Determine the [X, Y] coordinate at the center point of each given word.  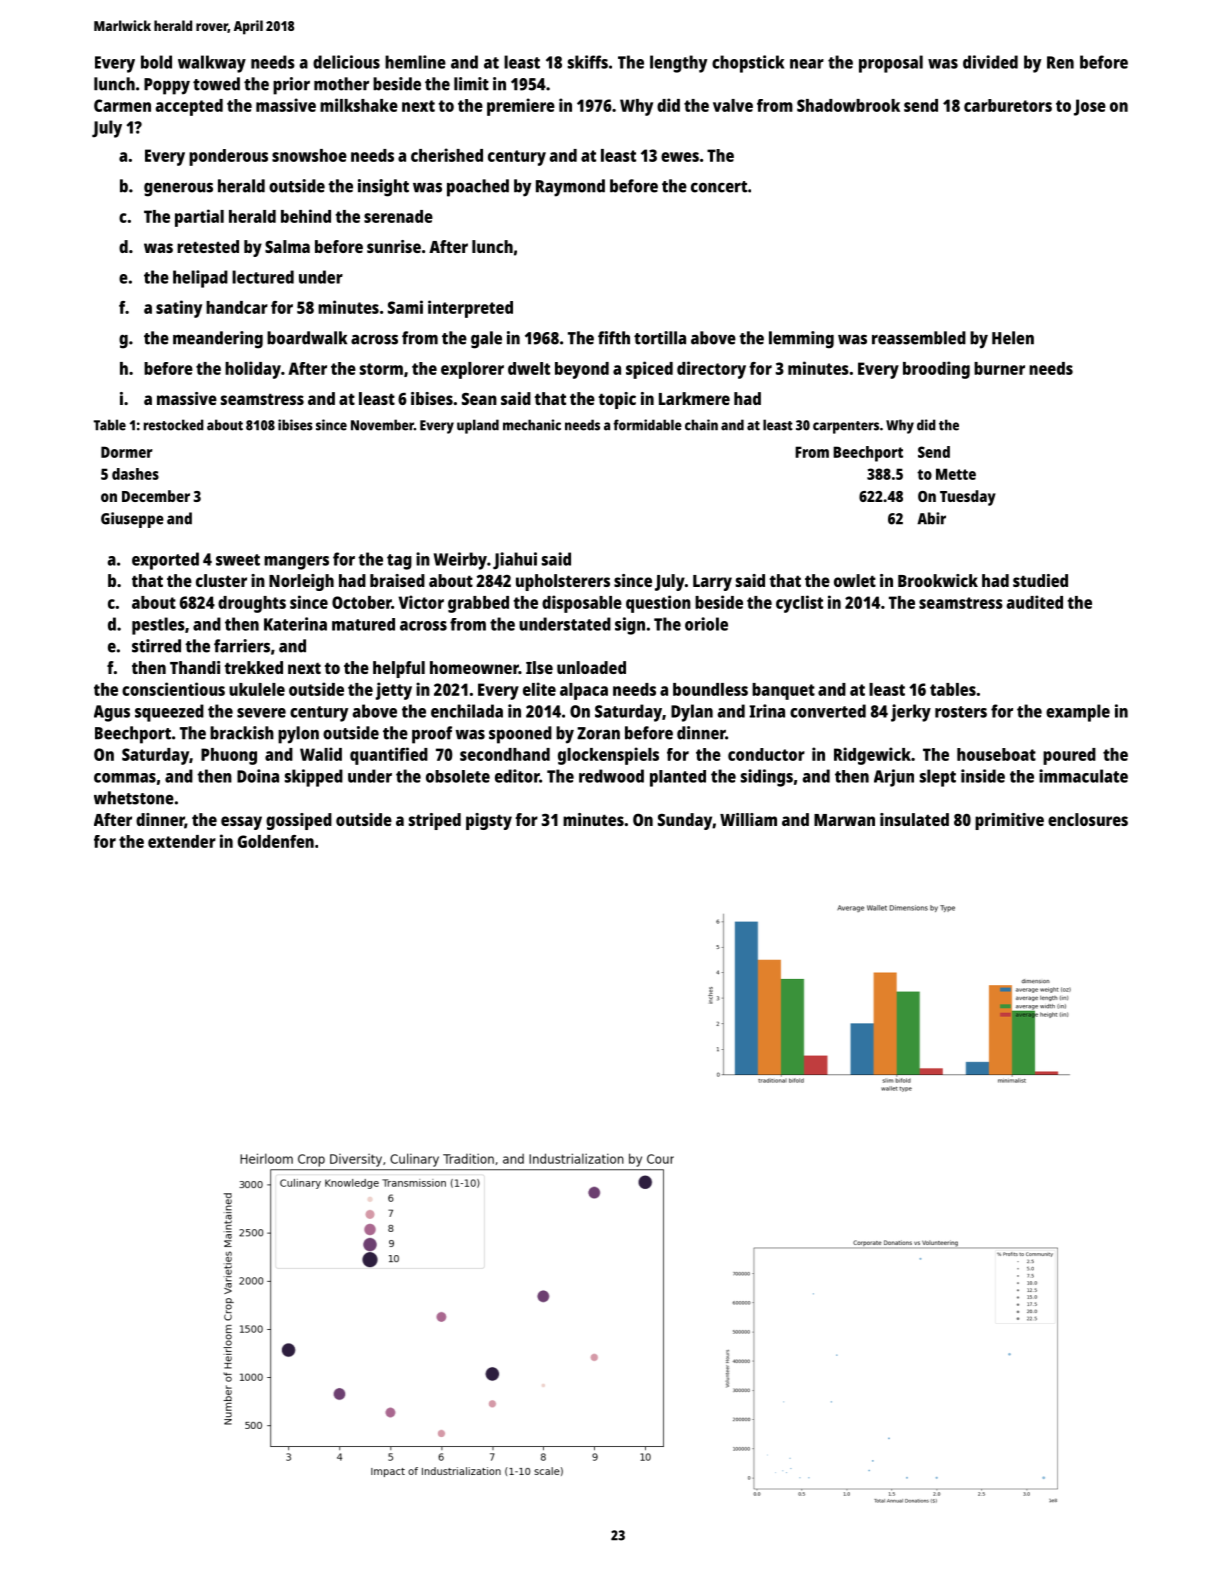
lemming [801, 340]
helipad [200, 279]
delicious [346, 62]
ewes [680, 157]
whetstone [134, 798]
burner [999, 368]
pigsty [489, 821]
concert [719, 187]
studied [1040, 580]
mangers [296, 563]
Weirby [460, 561]
